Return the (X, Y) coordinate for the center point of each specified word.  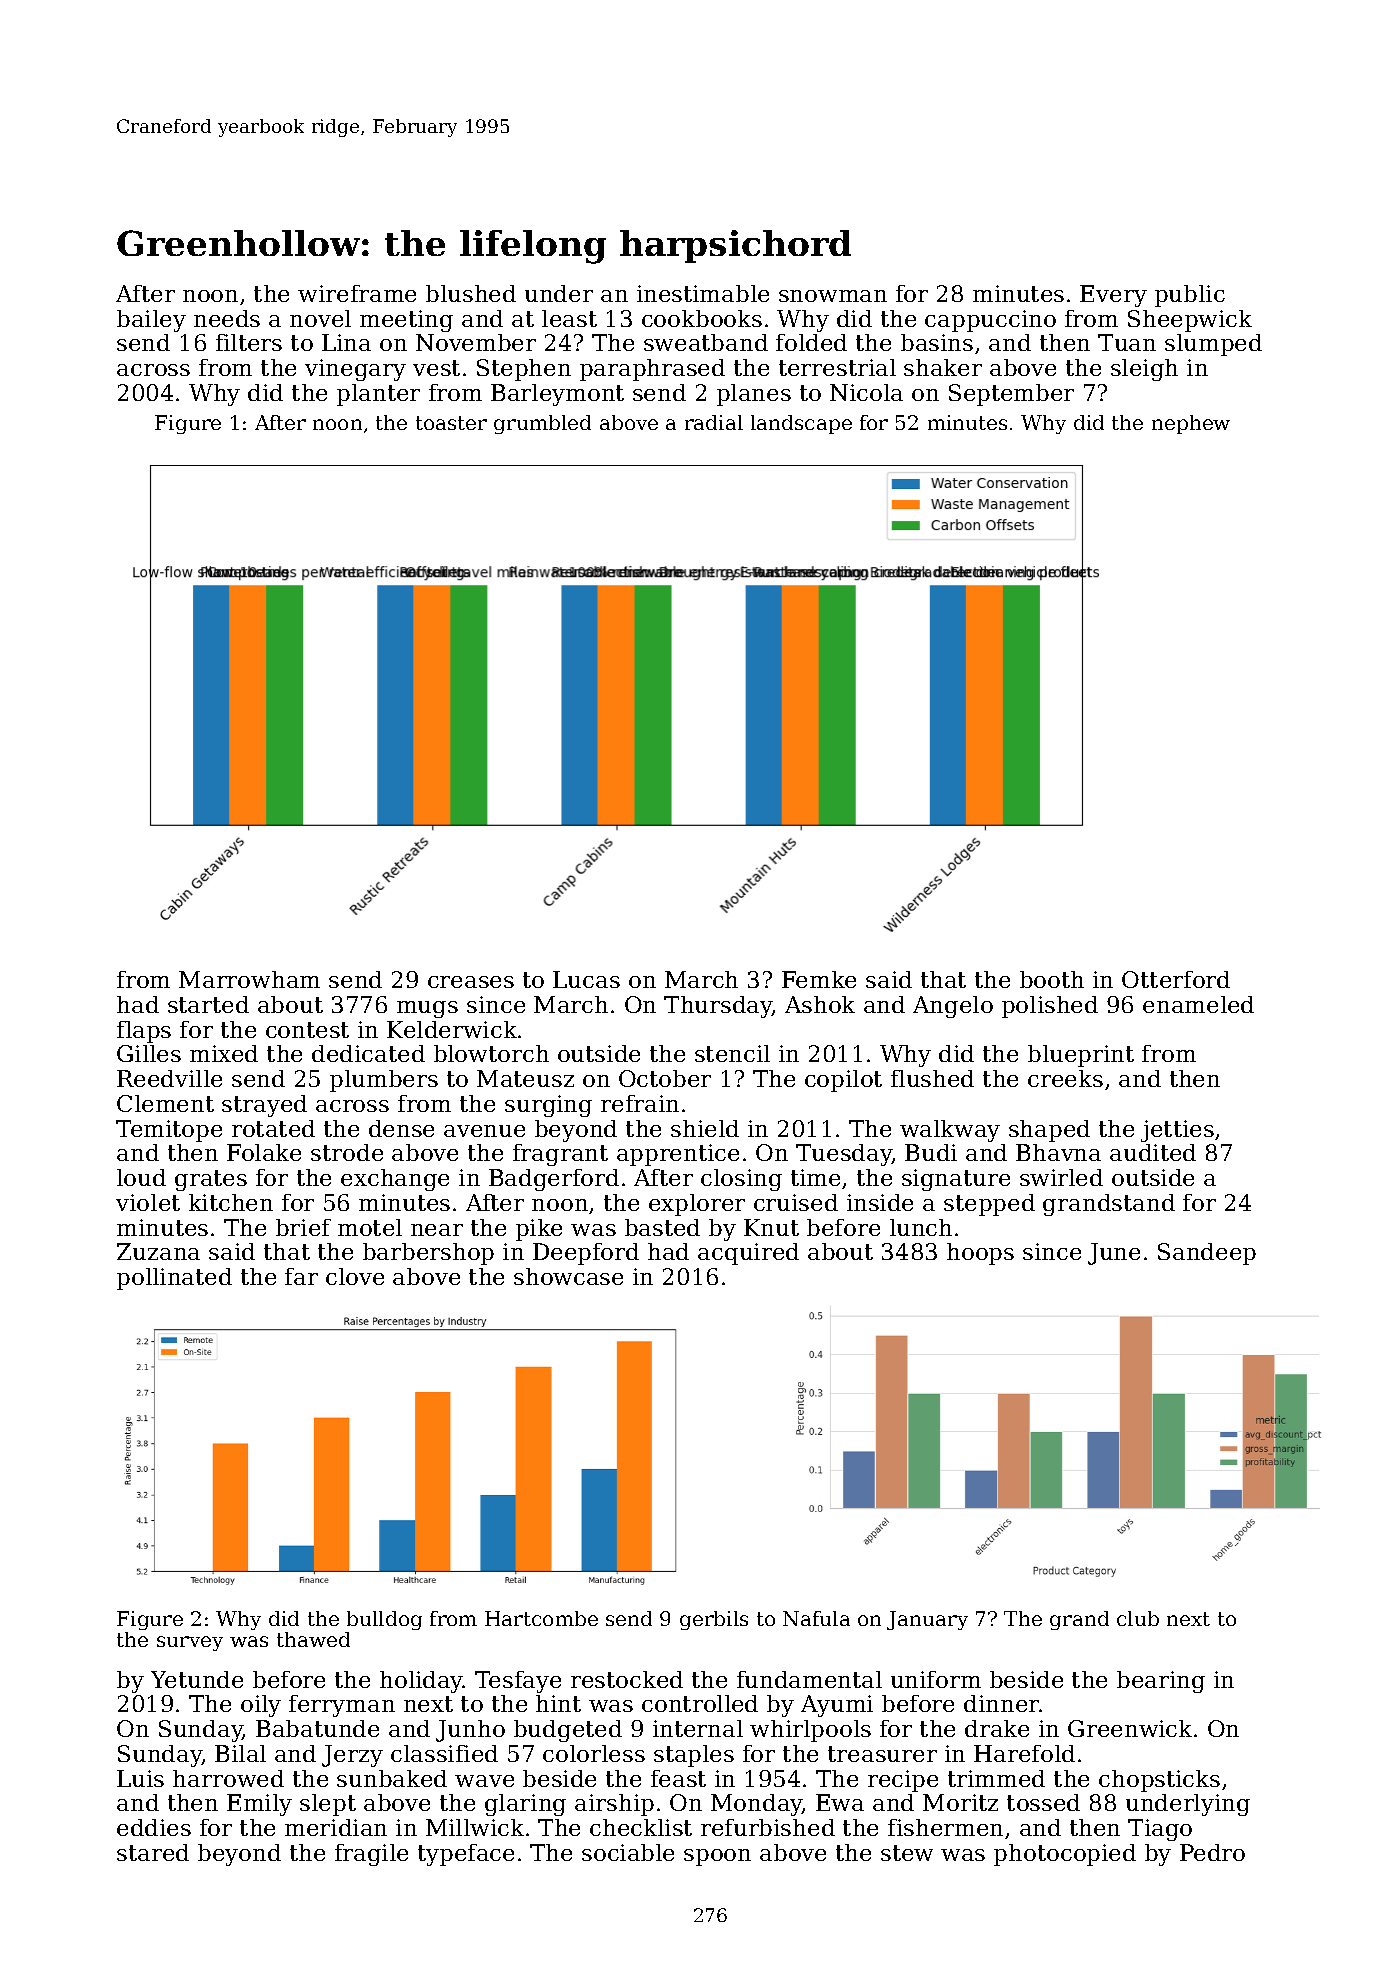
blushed (471, 293)
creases (471, 982)
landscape (801, 424)
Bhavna (1058, 1152)
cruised (796, 1202)
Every (1113, 296)
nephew (1191, 424)
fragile (371, 1855)
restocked (627, 1679)
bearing (1161, 1682)
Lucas (586, 979)
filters (249, 342)
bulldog (384, 1620)
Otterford (1176, 979)
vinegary (355, 370)
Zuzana (158, 1251)
